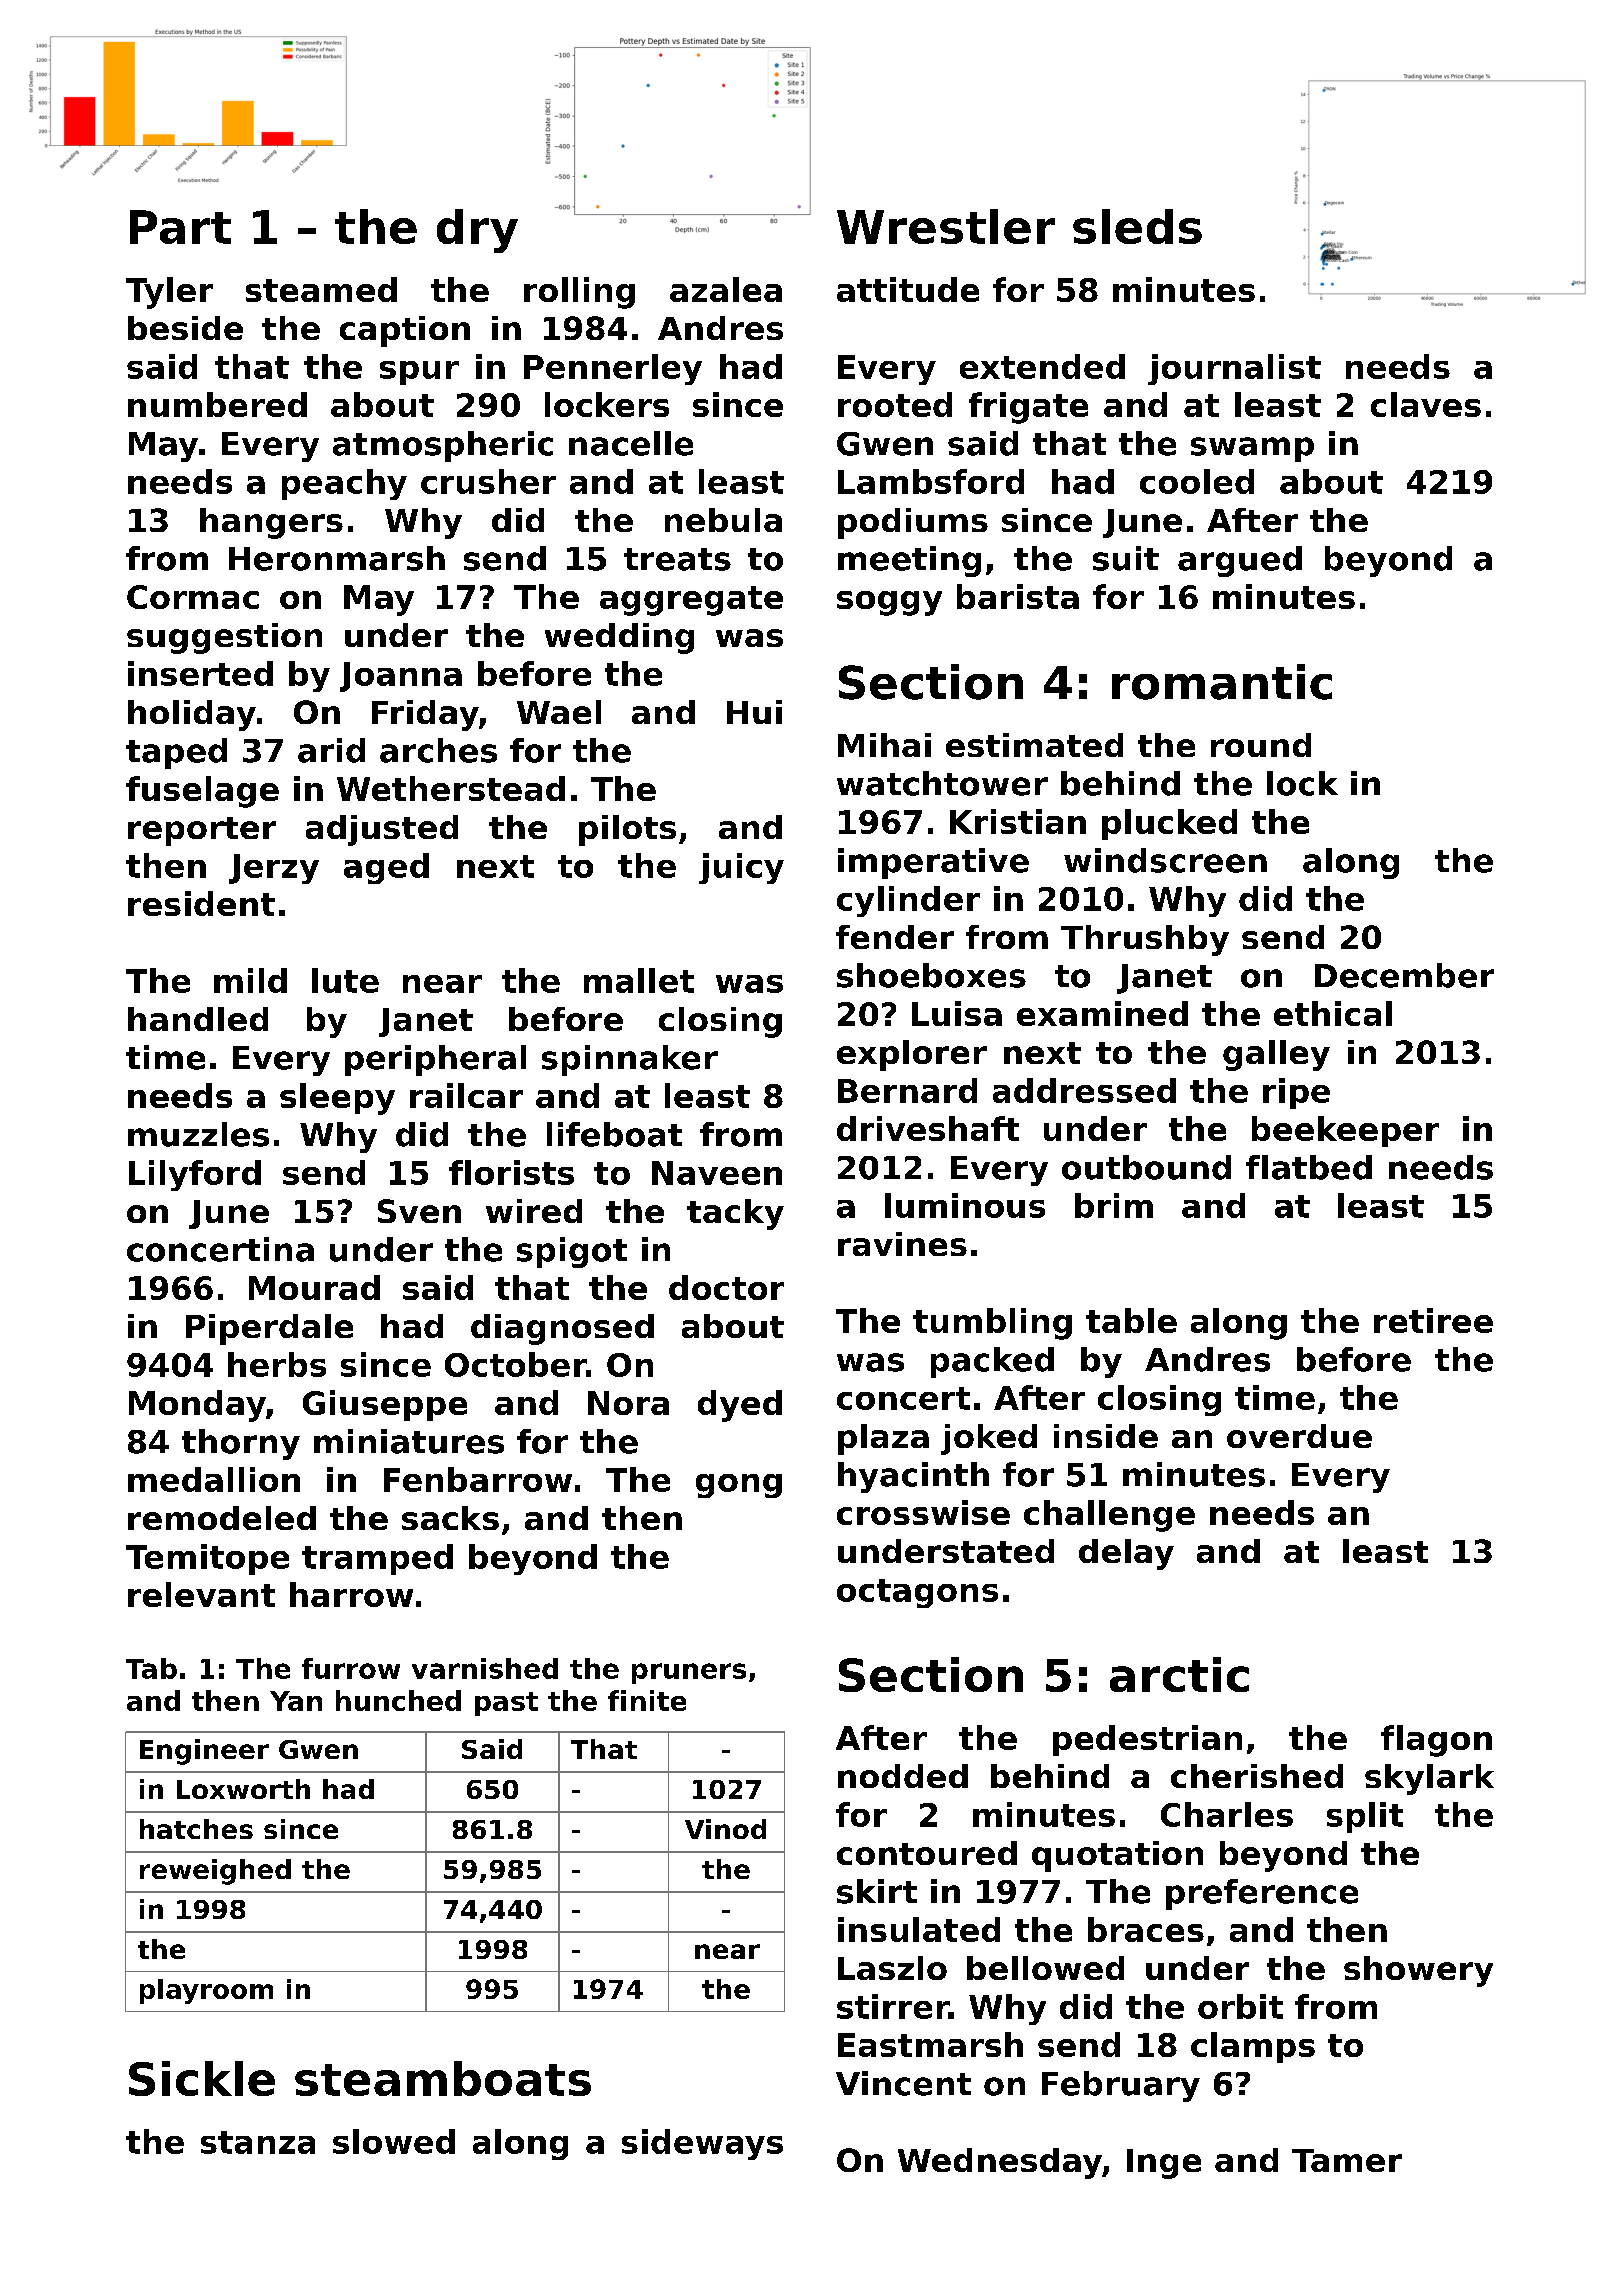 The width and height of the screenshot is (1620, 2292). What do you see at coordinates (277, 1364) in the screenshot?
I see `herbs` at bounding box center [277, 1364].
